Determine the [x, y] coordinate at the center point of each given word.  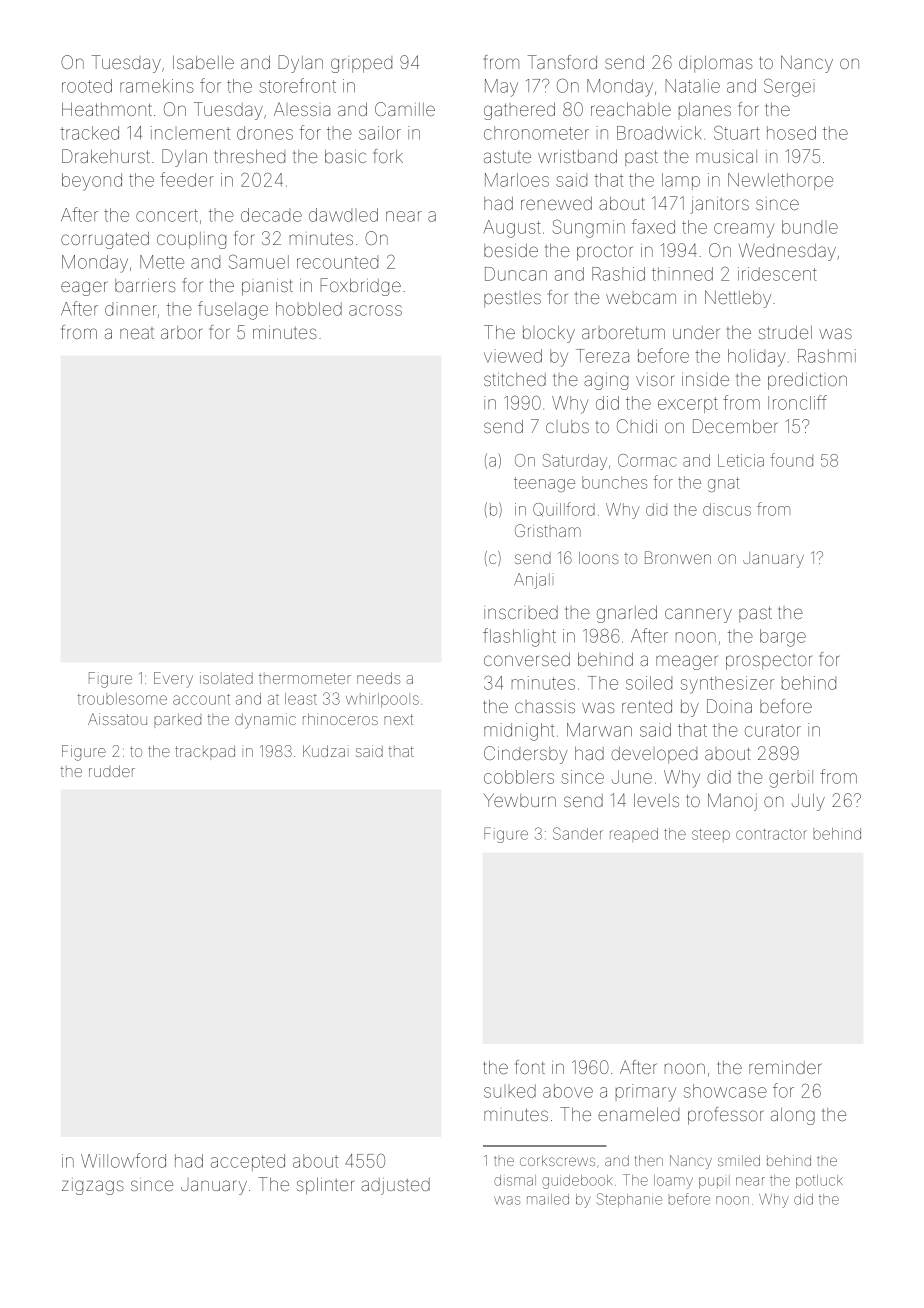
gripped [361, 65]
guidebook [577, 1182]
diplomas [716, 64]
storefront [297, 85]
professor [726, 1116]
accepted [248, 1162]
